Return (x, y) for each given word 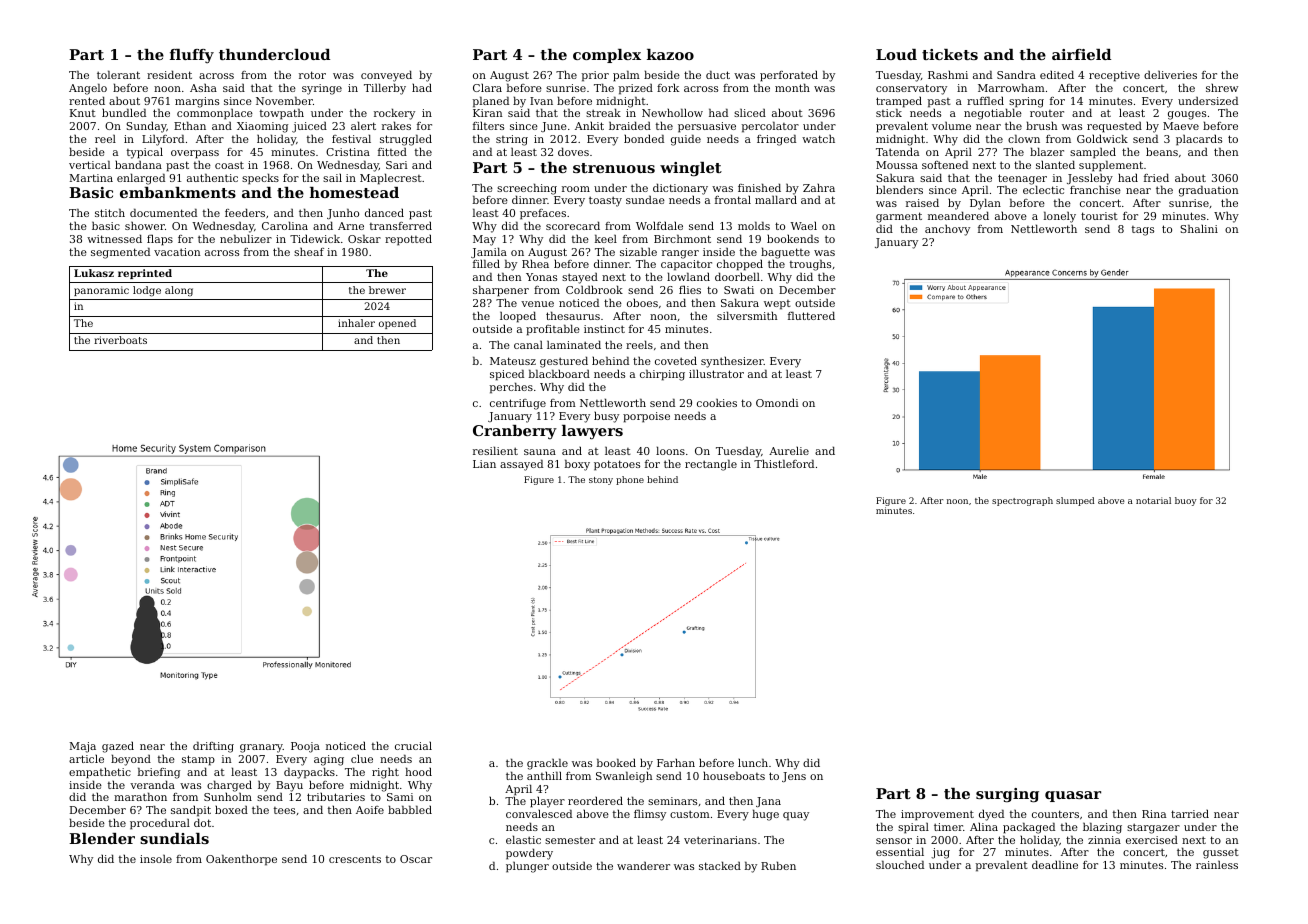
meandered (958, 215)
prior (595, 76)
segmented (120, 253)
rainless (1217, 864)
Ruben (778, 865)
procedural (160, 824)
